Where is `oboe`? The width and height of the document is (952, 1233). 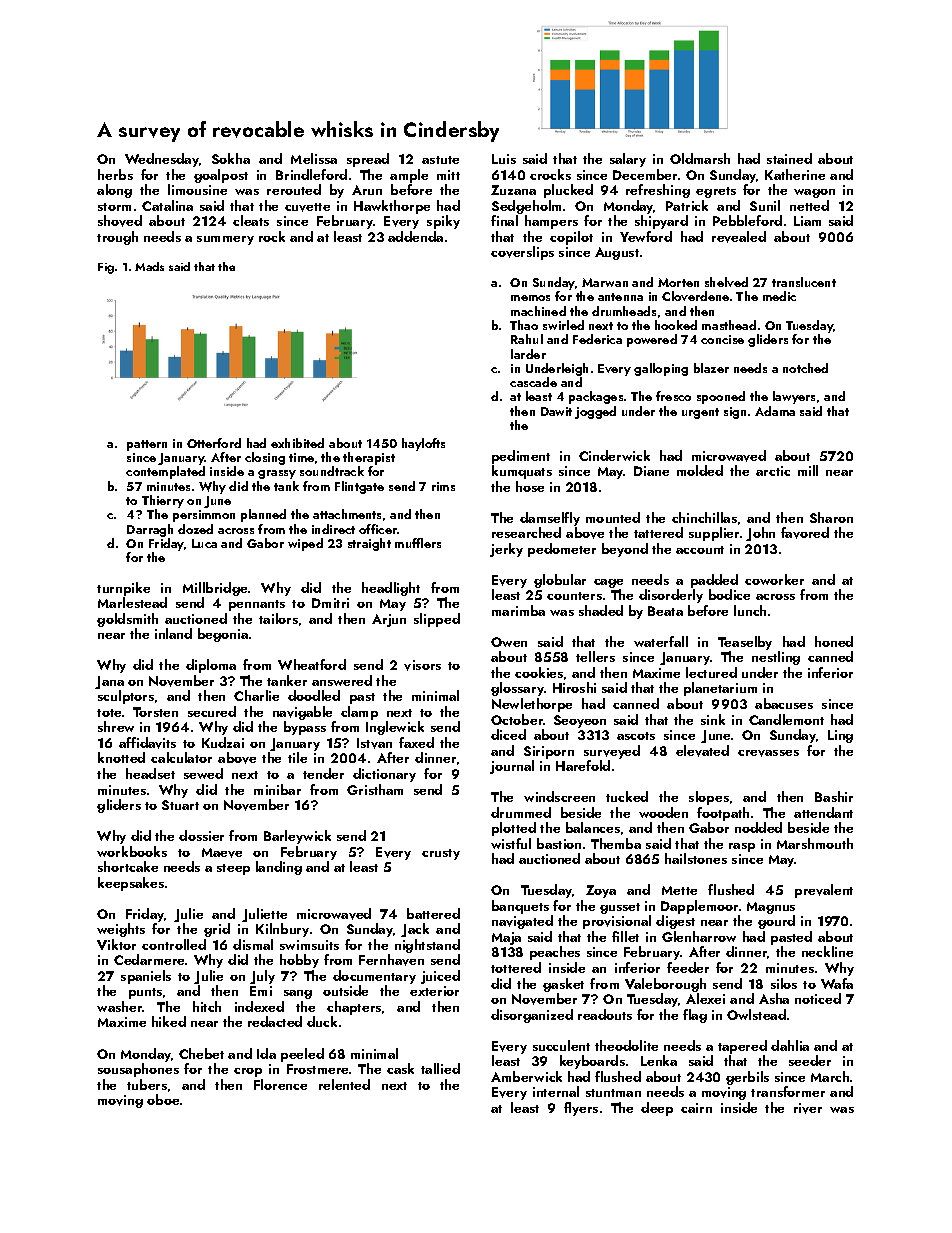 oboe is located at coordinates (163, 1099).
